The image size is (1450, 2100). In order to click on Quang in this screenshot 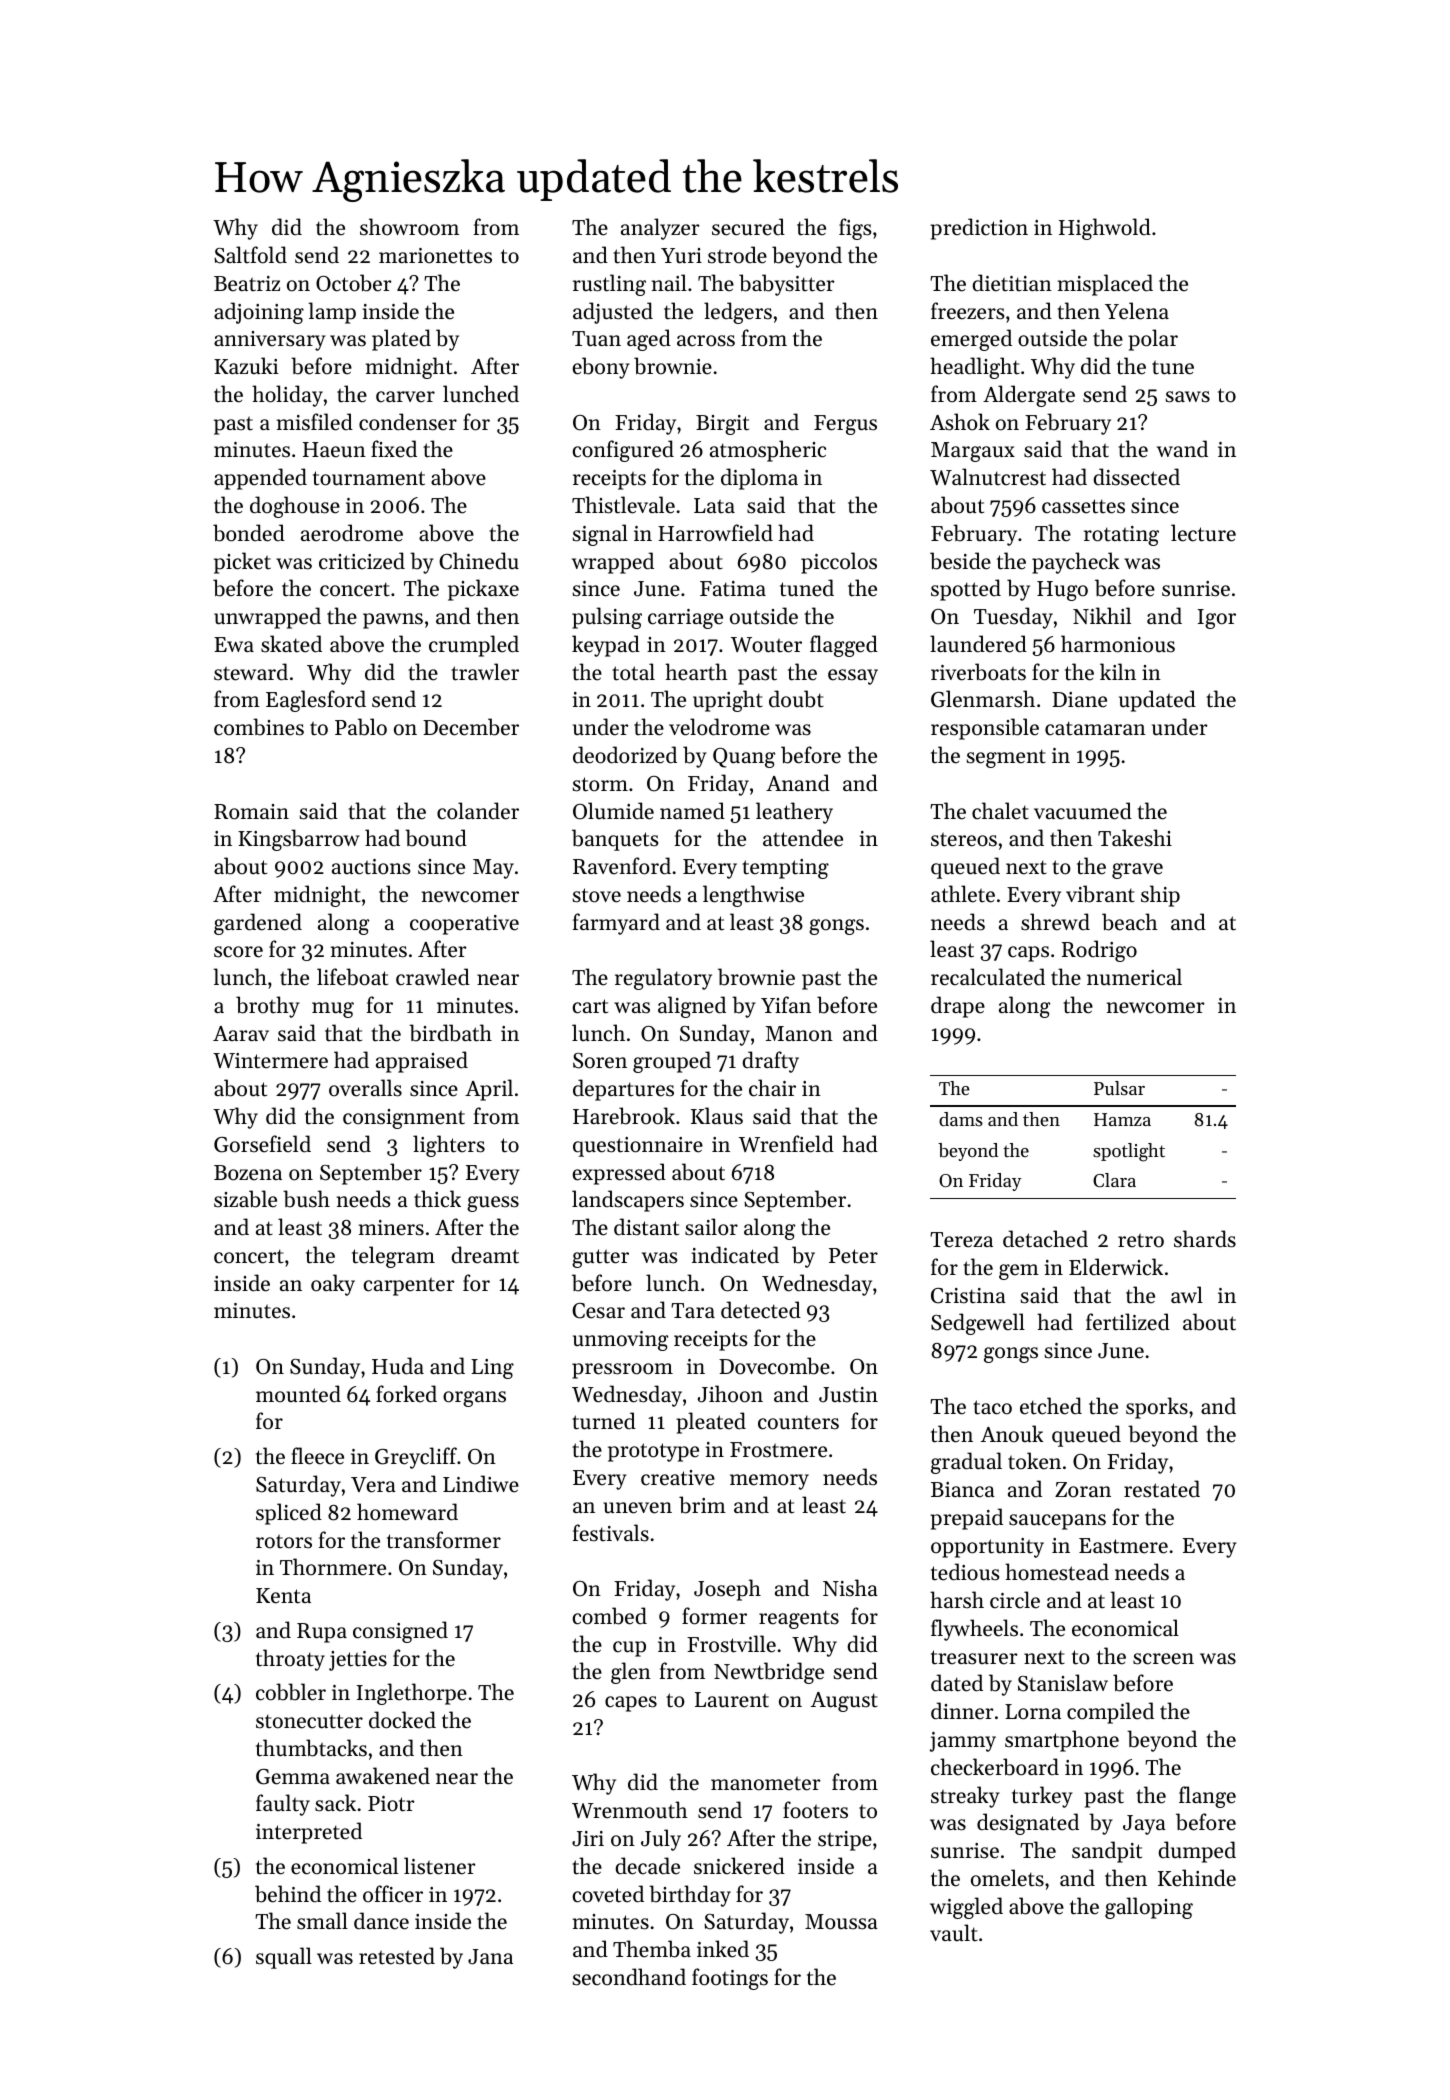, I will do `click(744, 758)`.
